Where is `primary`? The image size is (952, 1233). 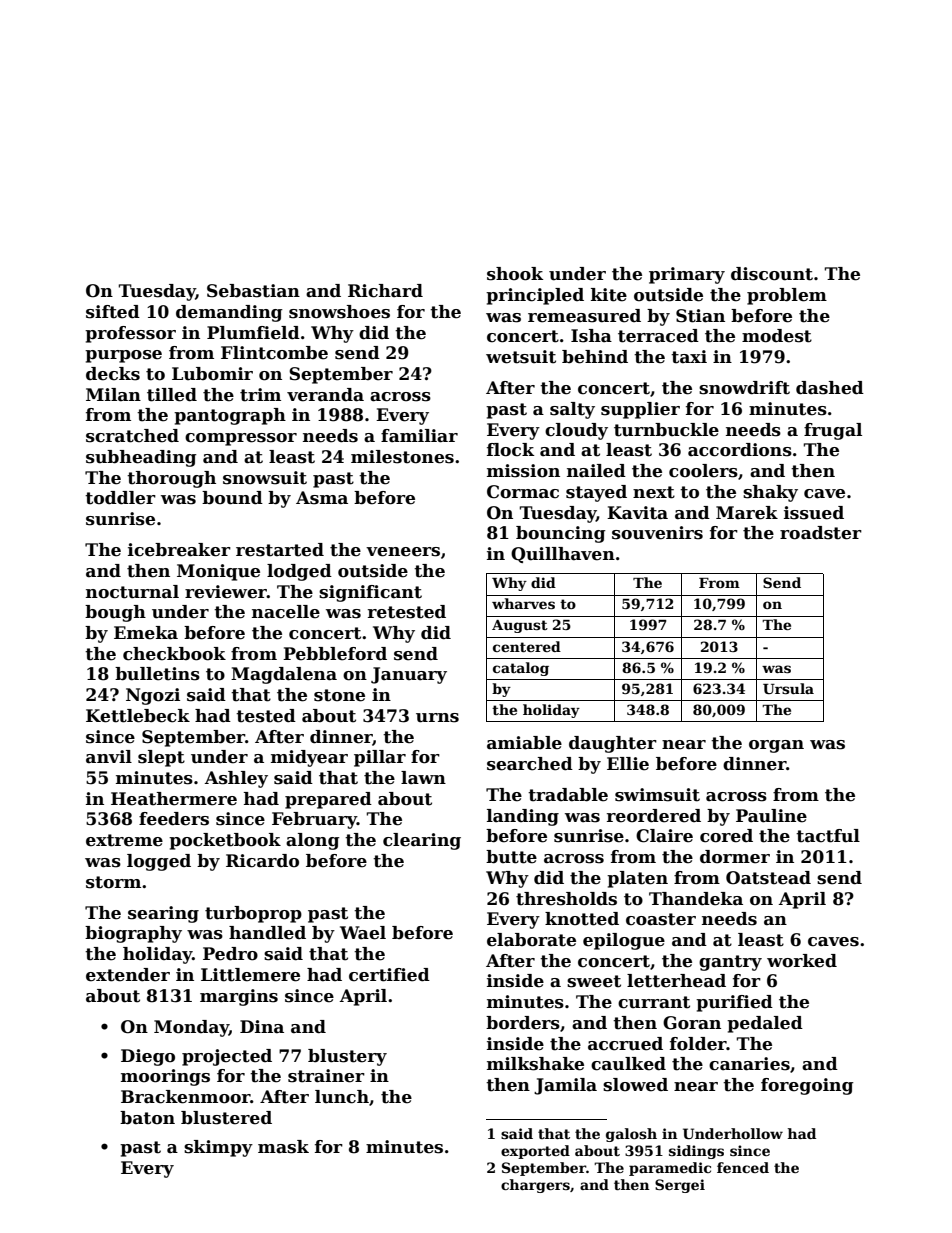 primary is located at coordinates (687, 275).
